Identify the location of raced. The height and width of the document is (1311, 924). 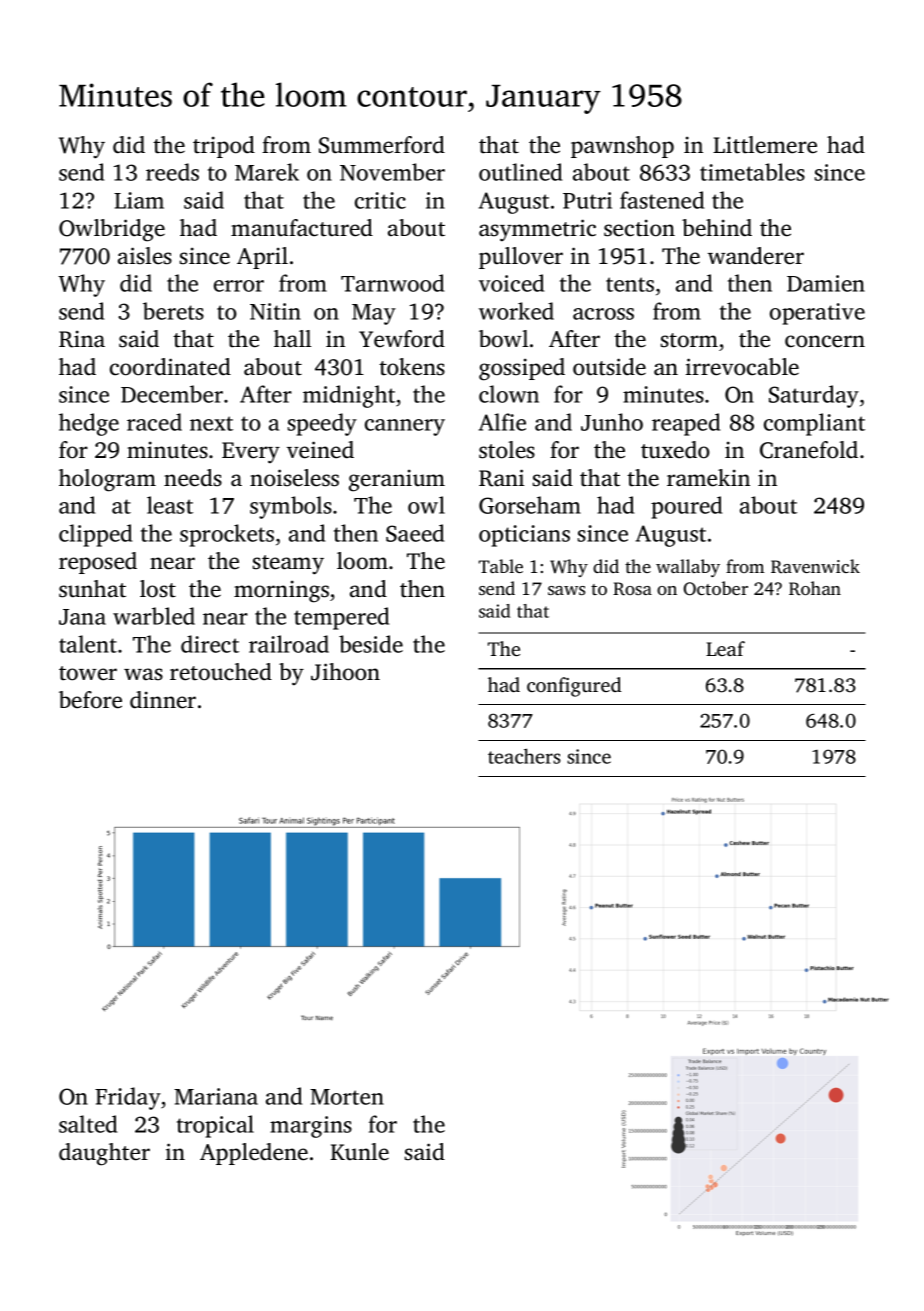
(154, 422).
